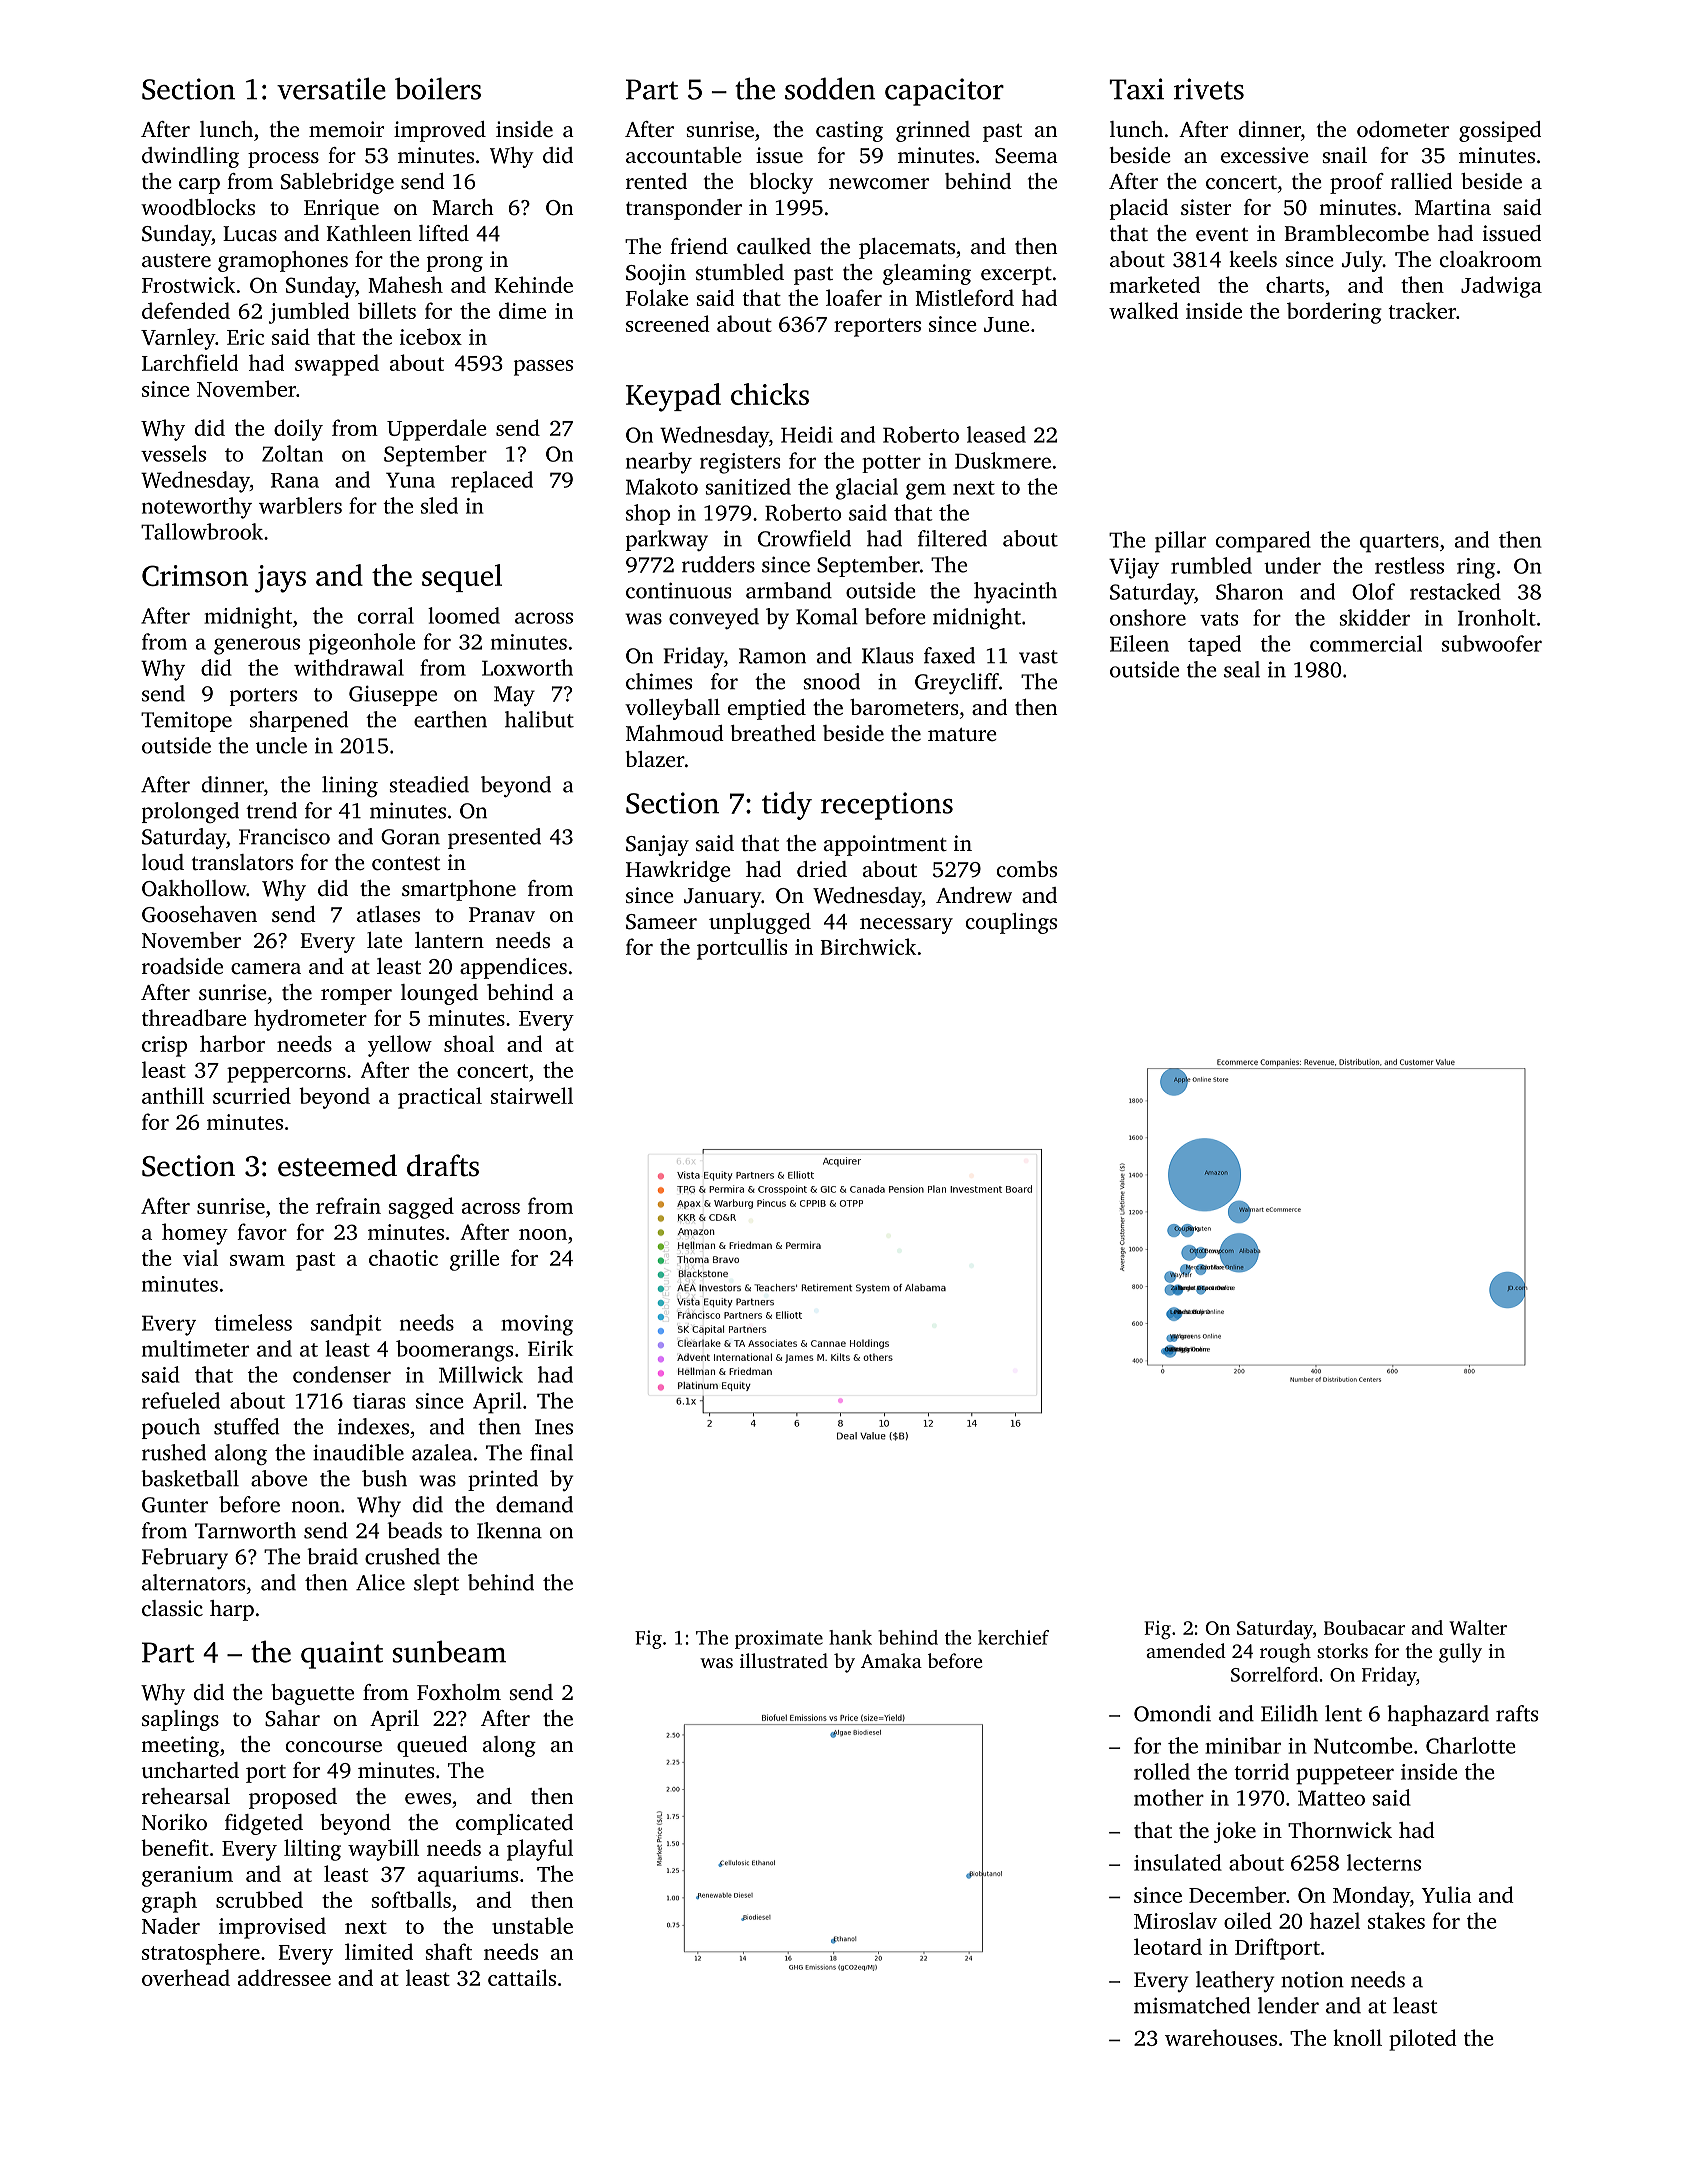  What do you see at coordinates (1446, 1894) in the screenshot?
I see `Yulia` at bounding box center [1446, 1894].
